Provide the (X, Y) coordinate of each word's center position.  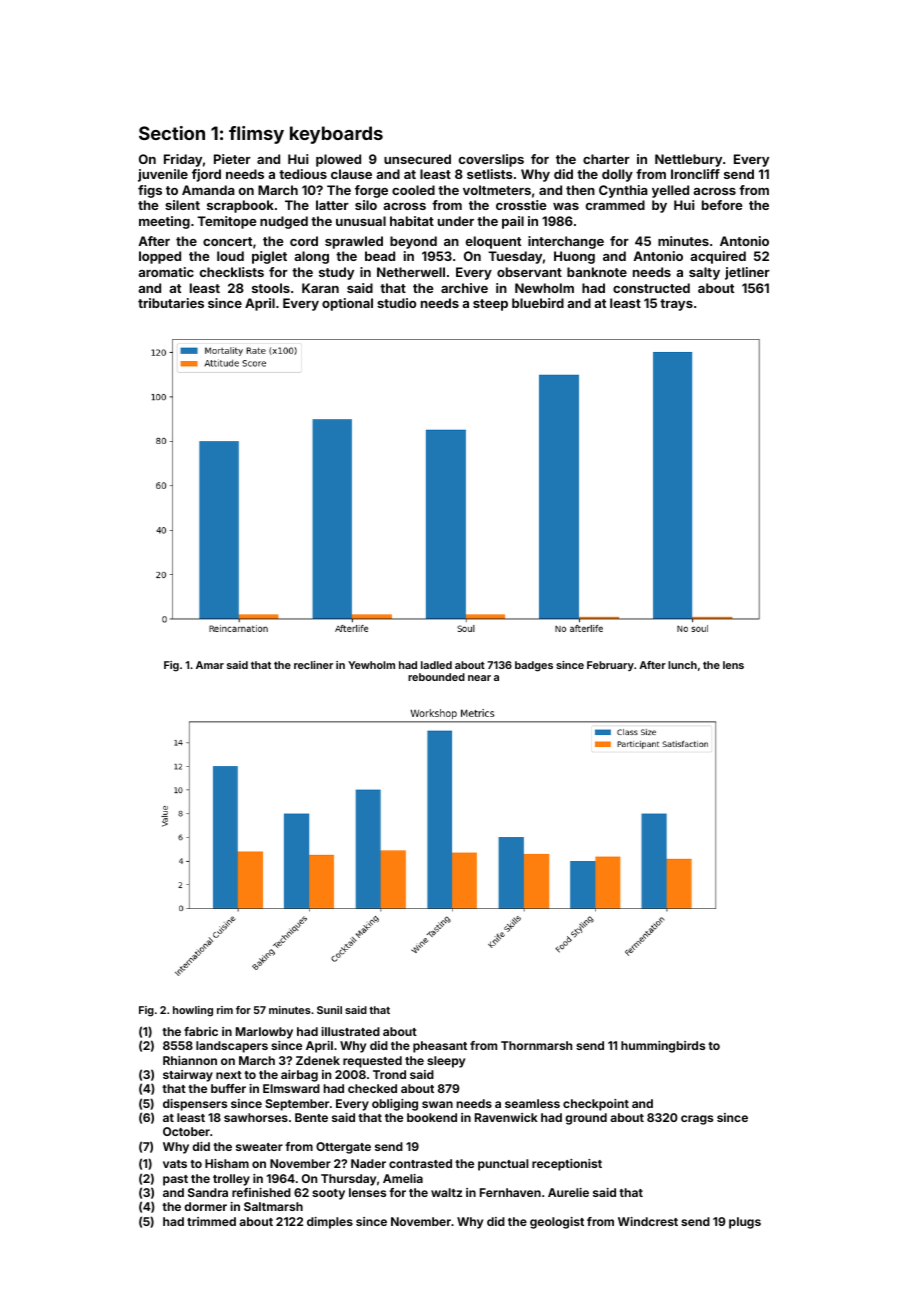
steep (490, 305)
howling (193, 1011)
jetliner (747, 273)
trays (676, 305)
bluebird (538, 303)
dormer (205, 1206)
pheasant (440, 1047)
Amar (210, 665)
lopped (160, 257)
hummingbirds (663, 1047)
